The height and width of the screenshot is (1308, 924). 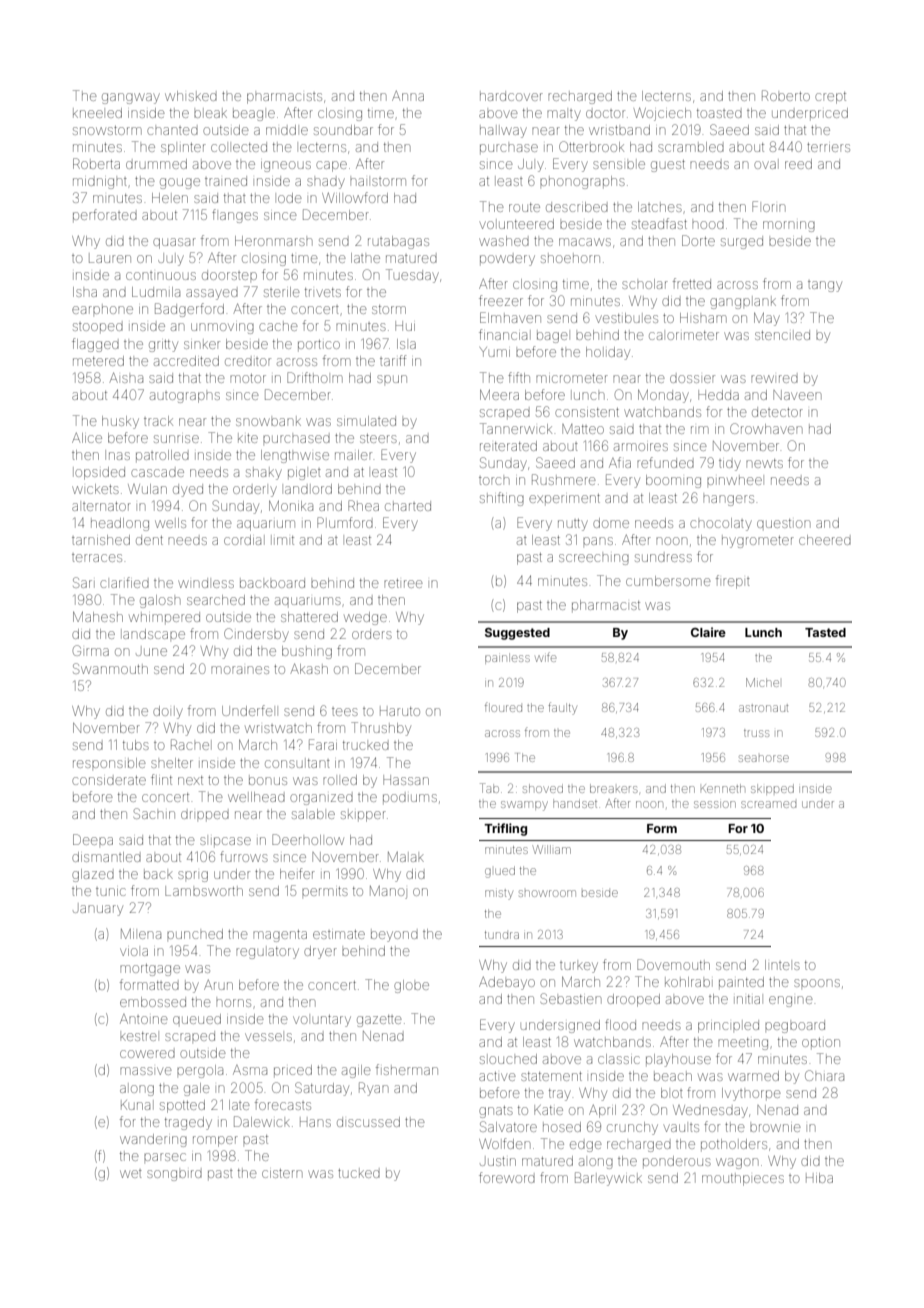 What do you see at coordinates (764, 758) in the screenshot?
I see `seahorse` at bounding box center [764, 758].
